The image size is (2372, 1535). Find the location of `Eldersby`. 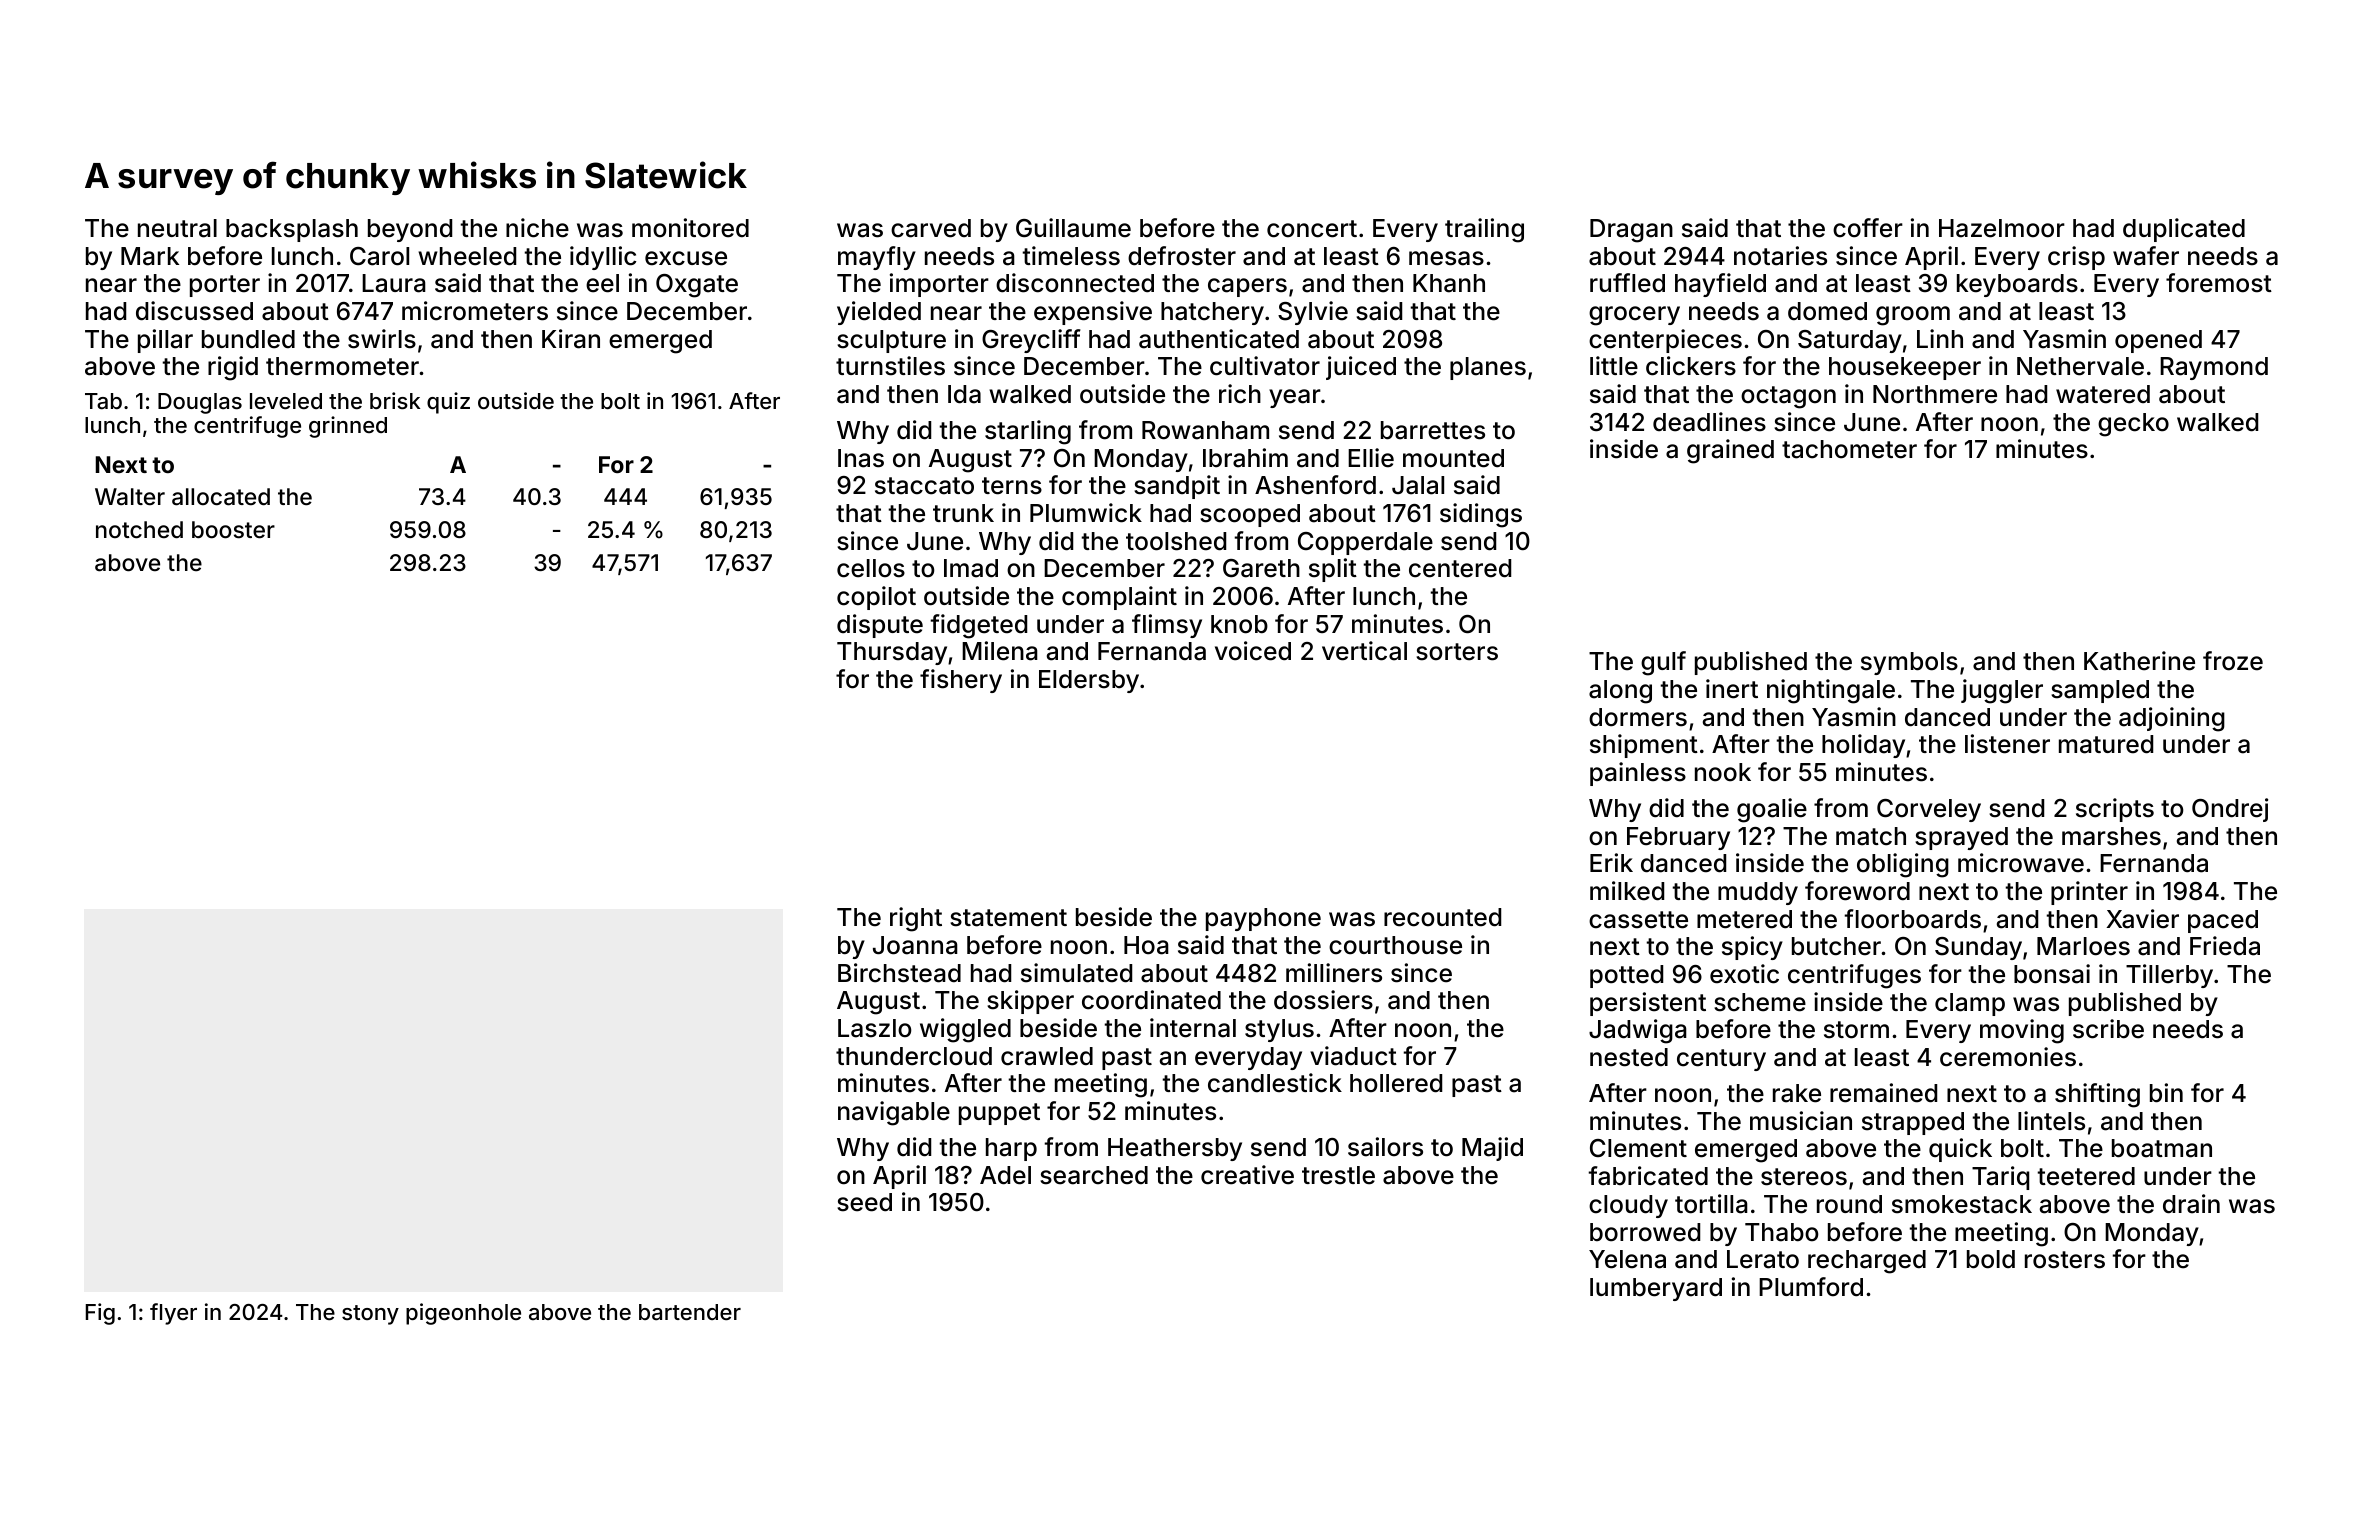

Eldersby is located at coordinates (1089, 681).
